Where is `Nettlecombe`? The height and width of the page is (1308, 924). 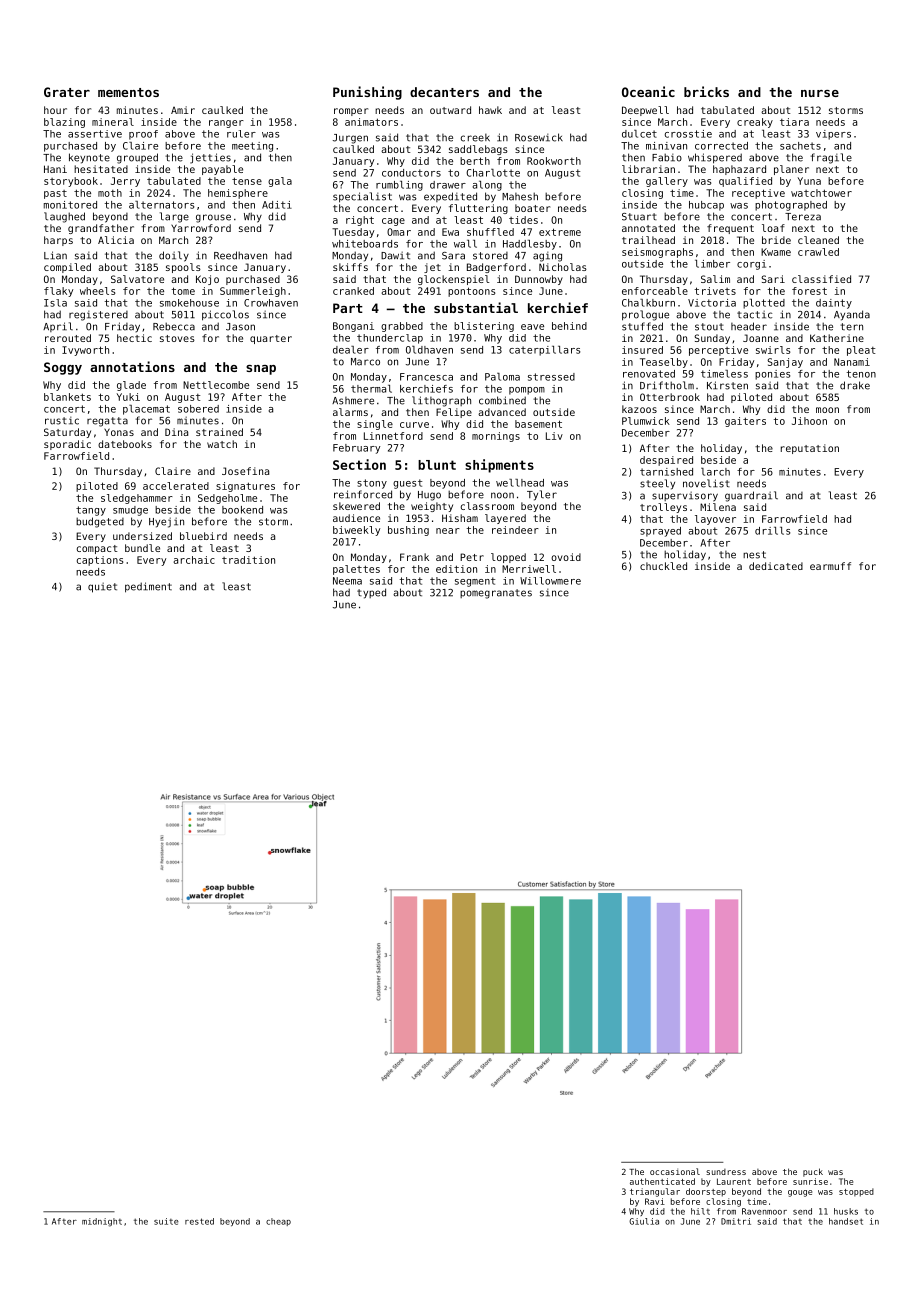 Nettlecombe is located at coordinates (216, 385).
